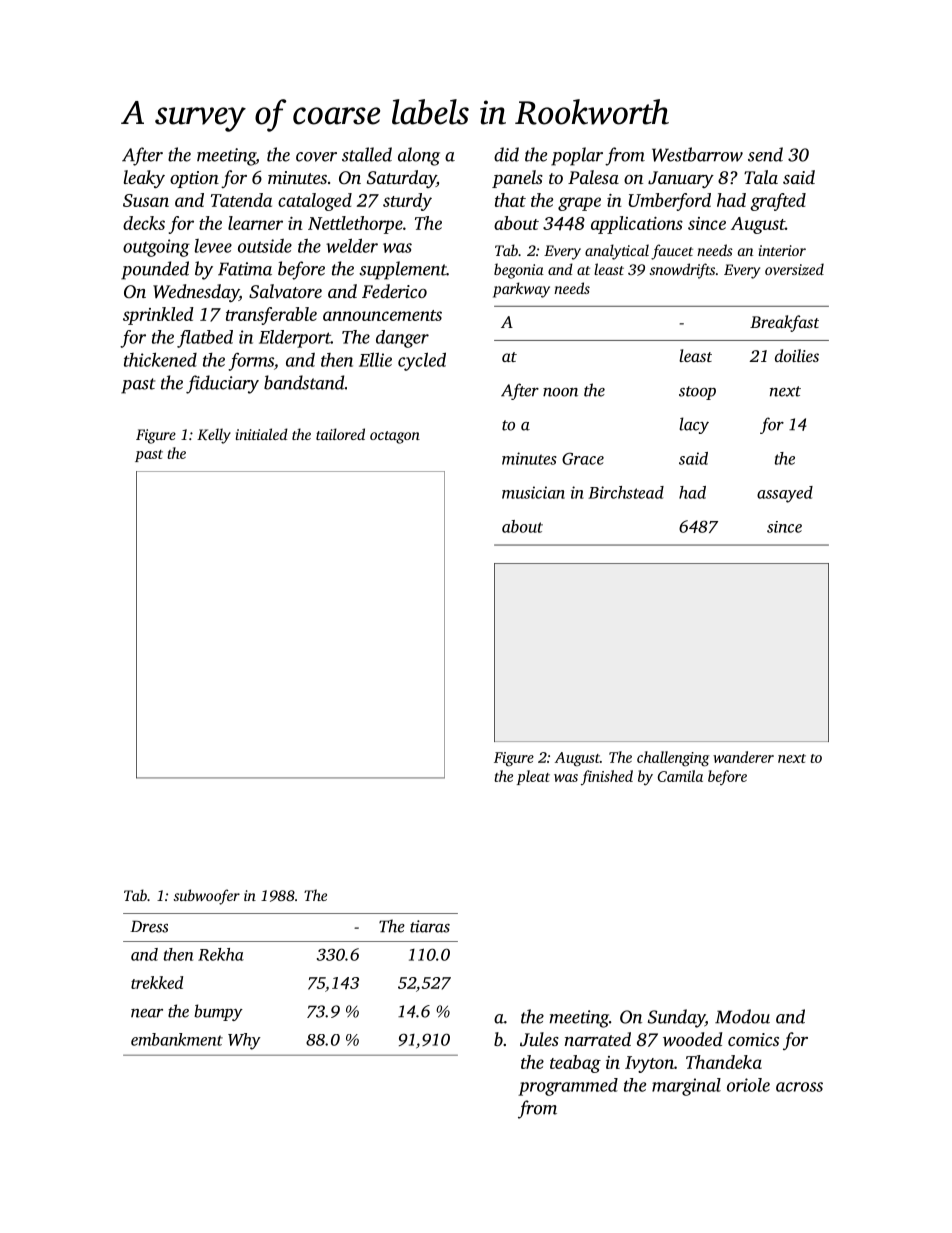  I want to click on cover, so click(316, 157).
